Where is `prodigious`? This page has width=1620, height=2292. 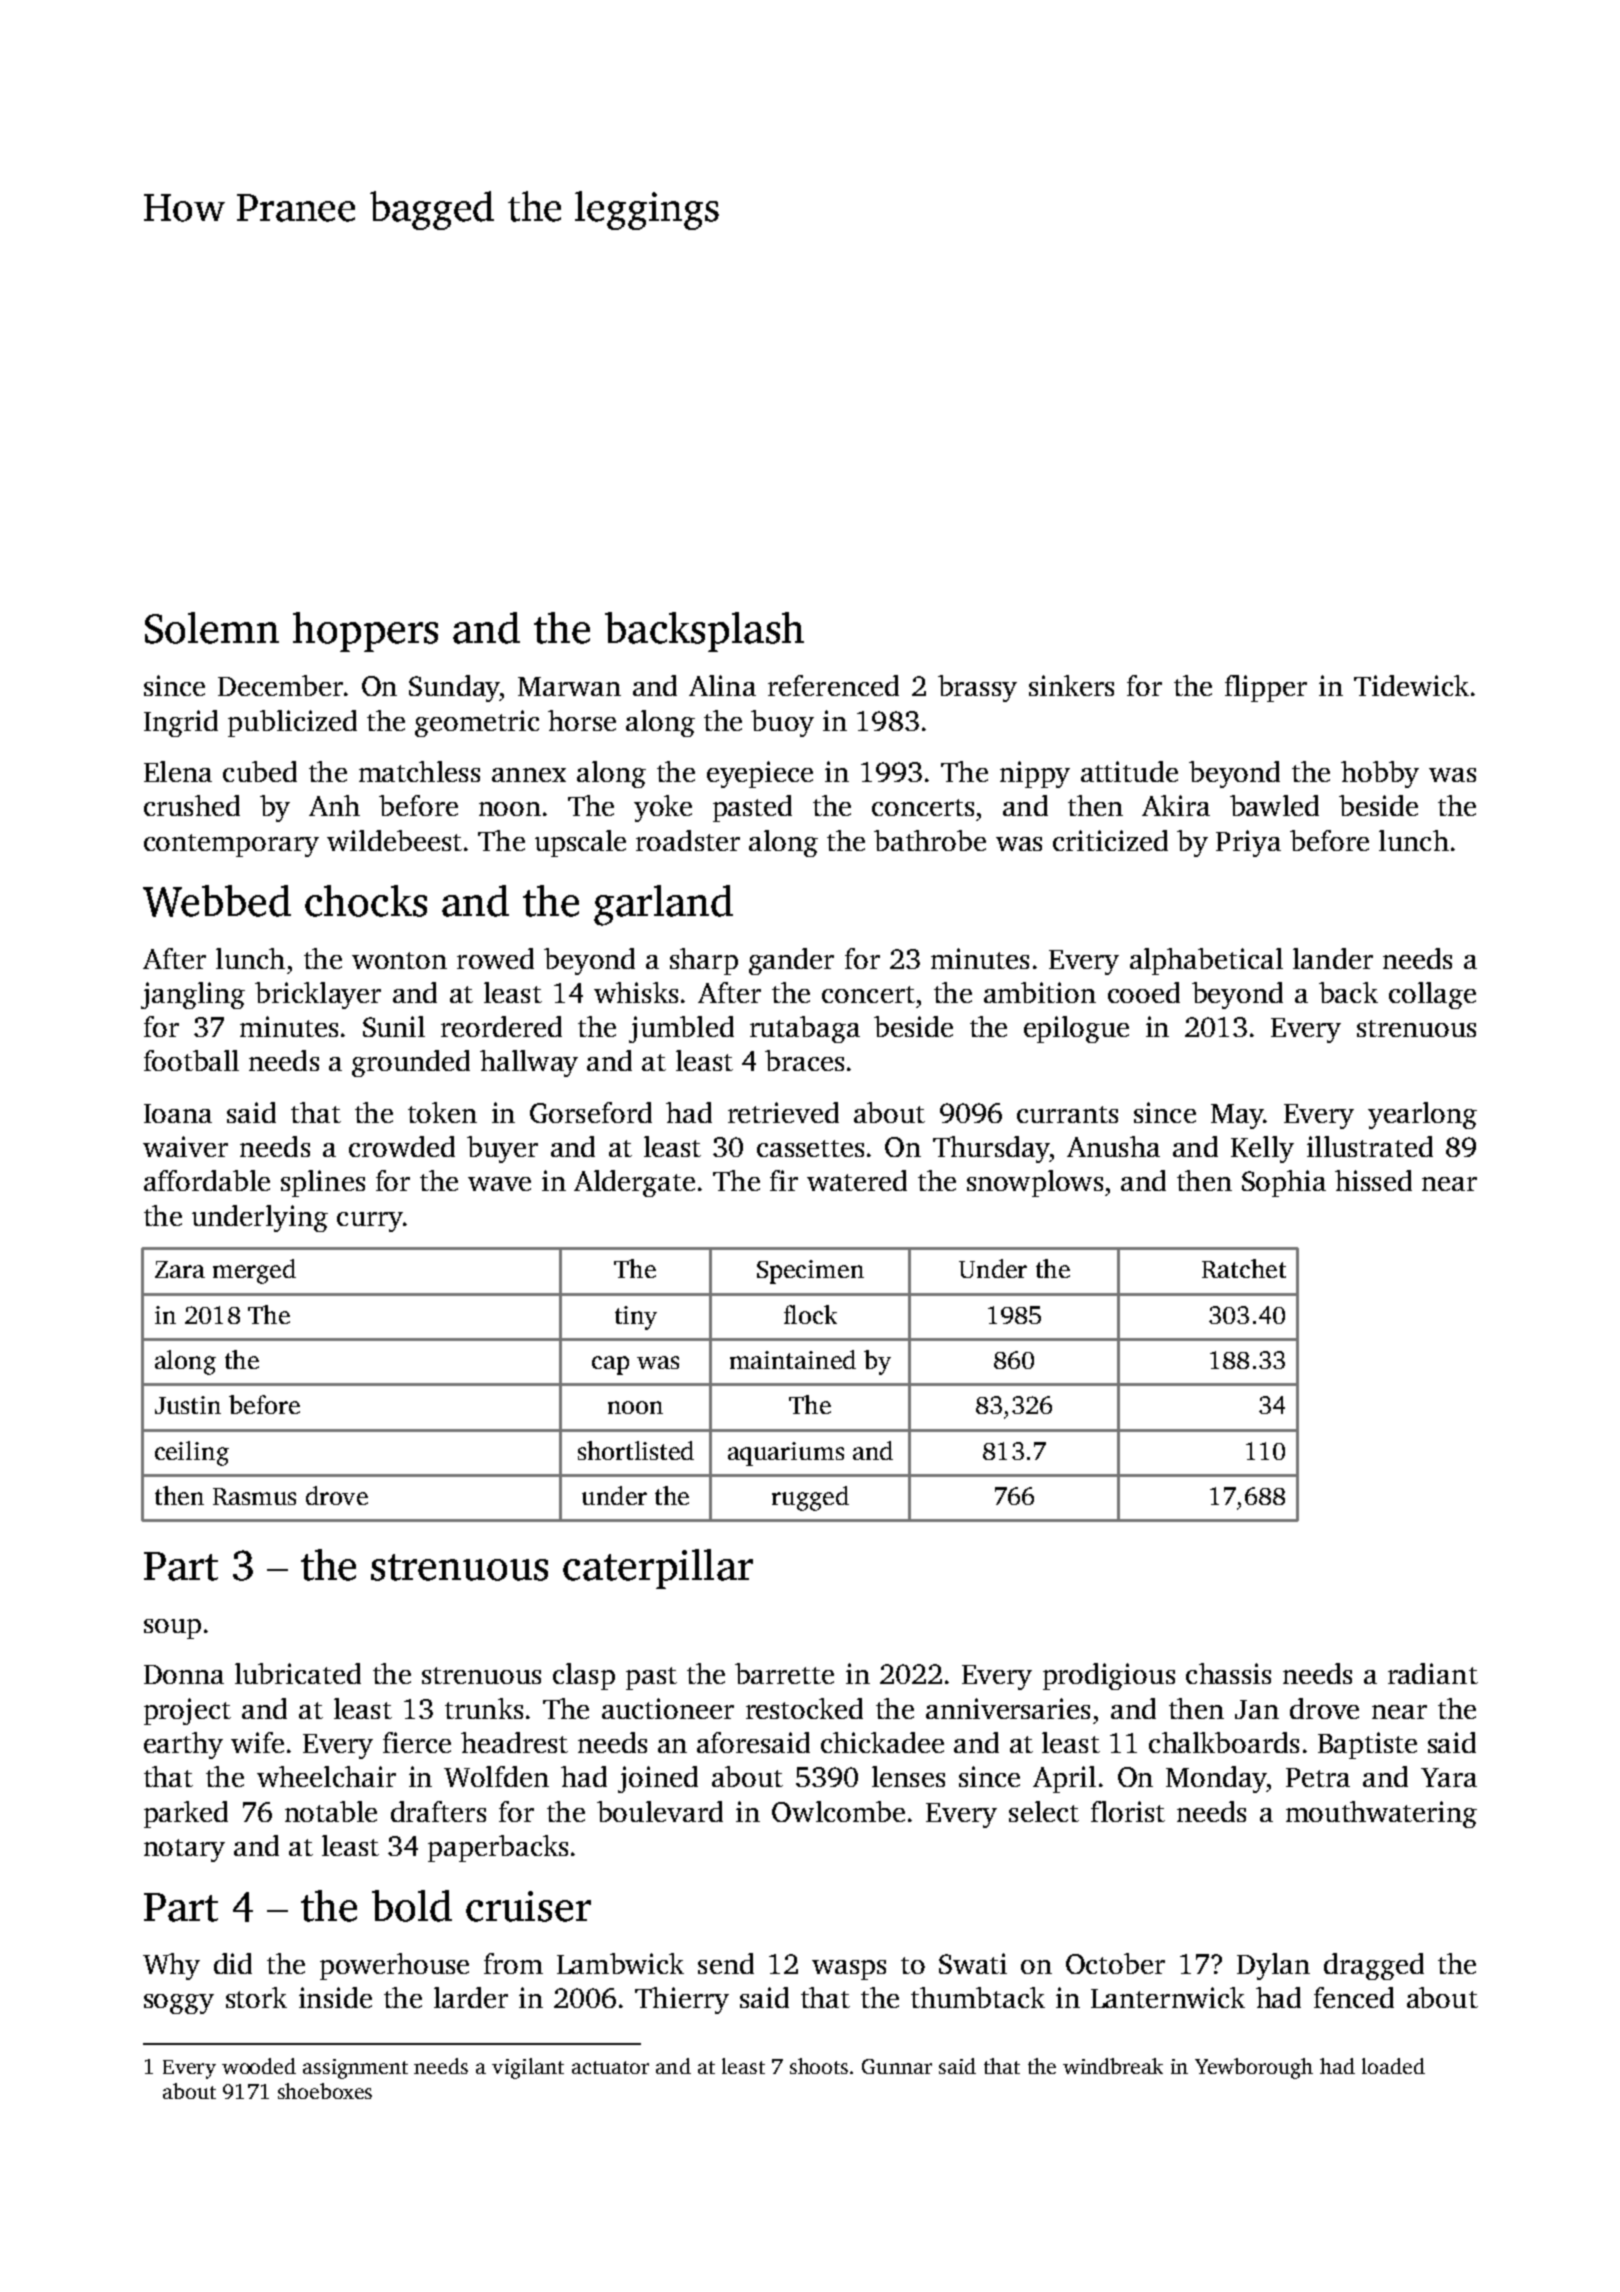 prodigious is located at coordinates (1109, 1676).
